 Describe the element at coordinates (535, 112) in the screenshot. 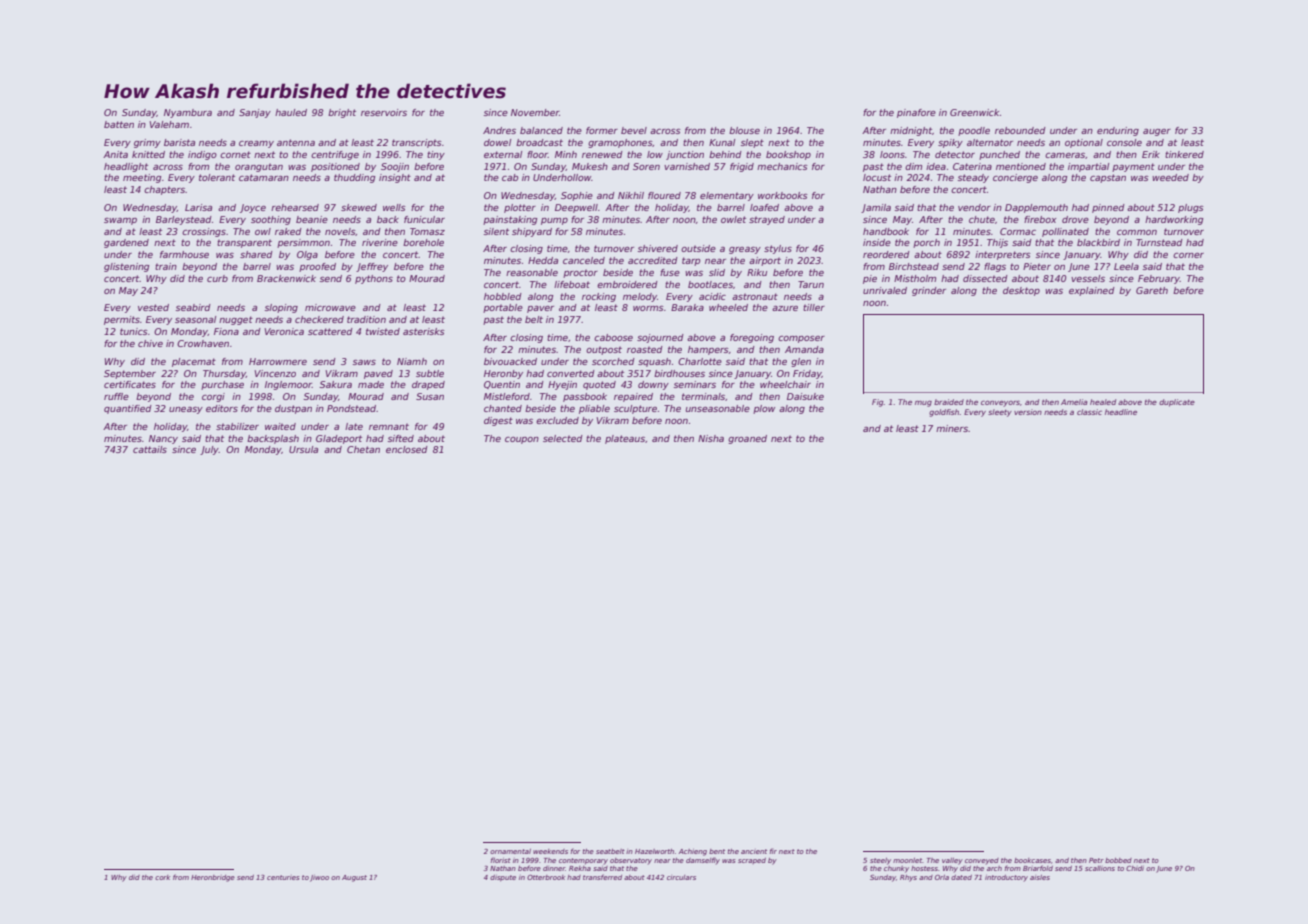

I see `November` at that location.
